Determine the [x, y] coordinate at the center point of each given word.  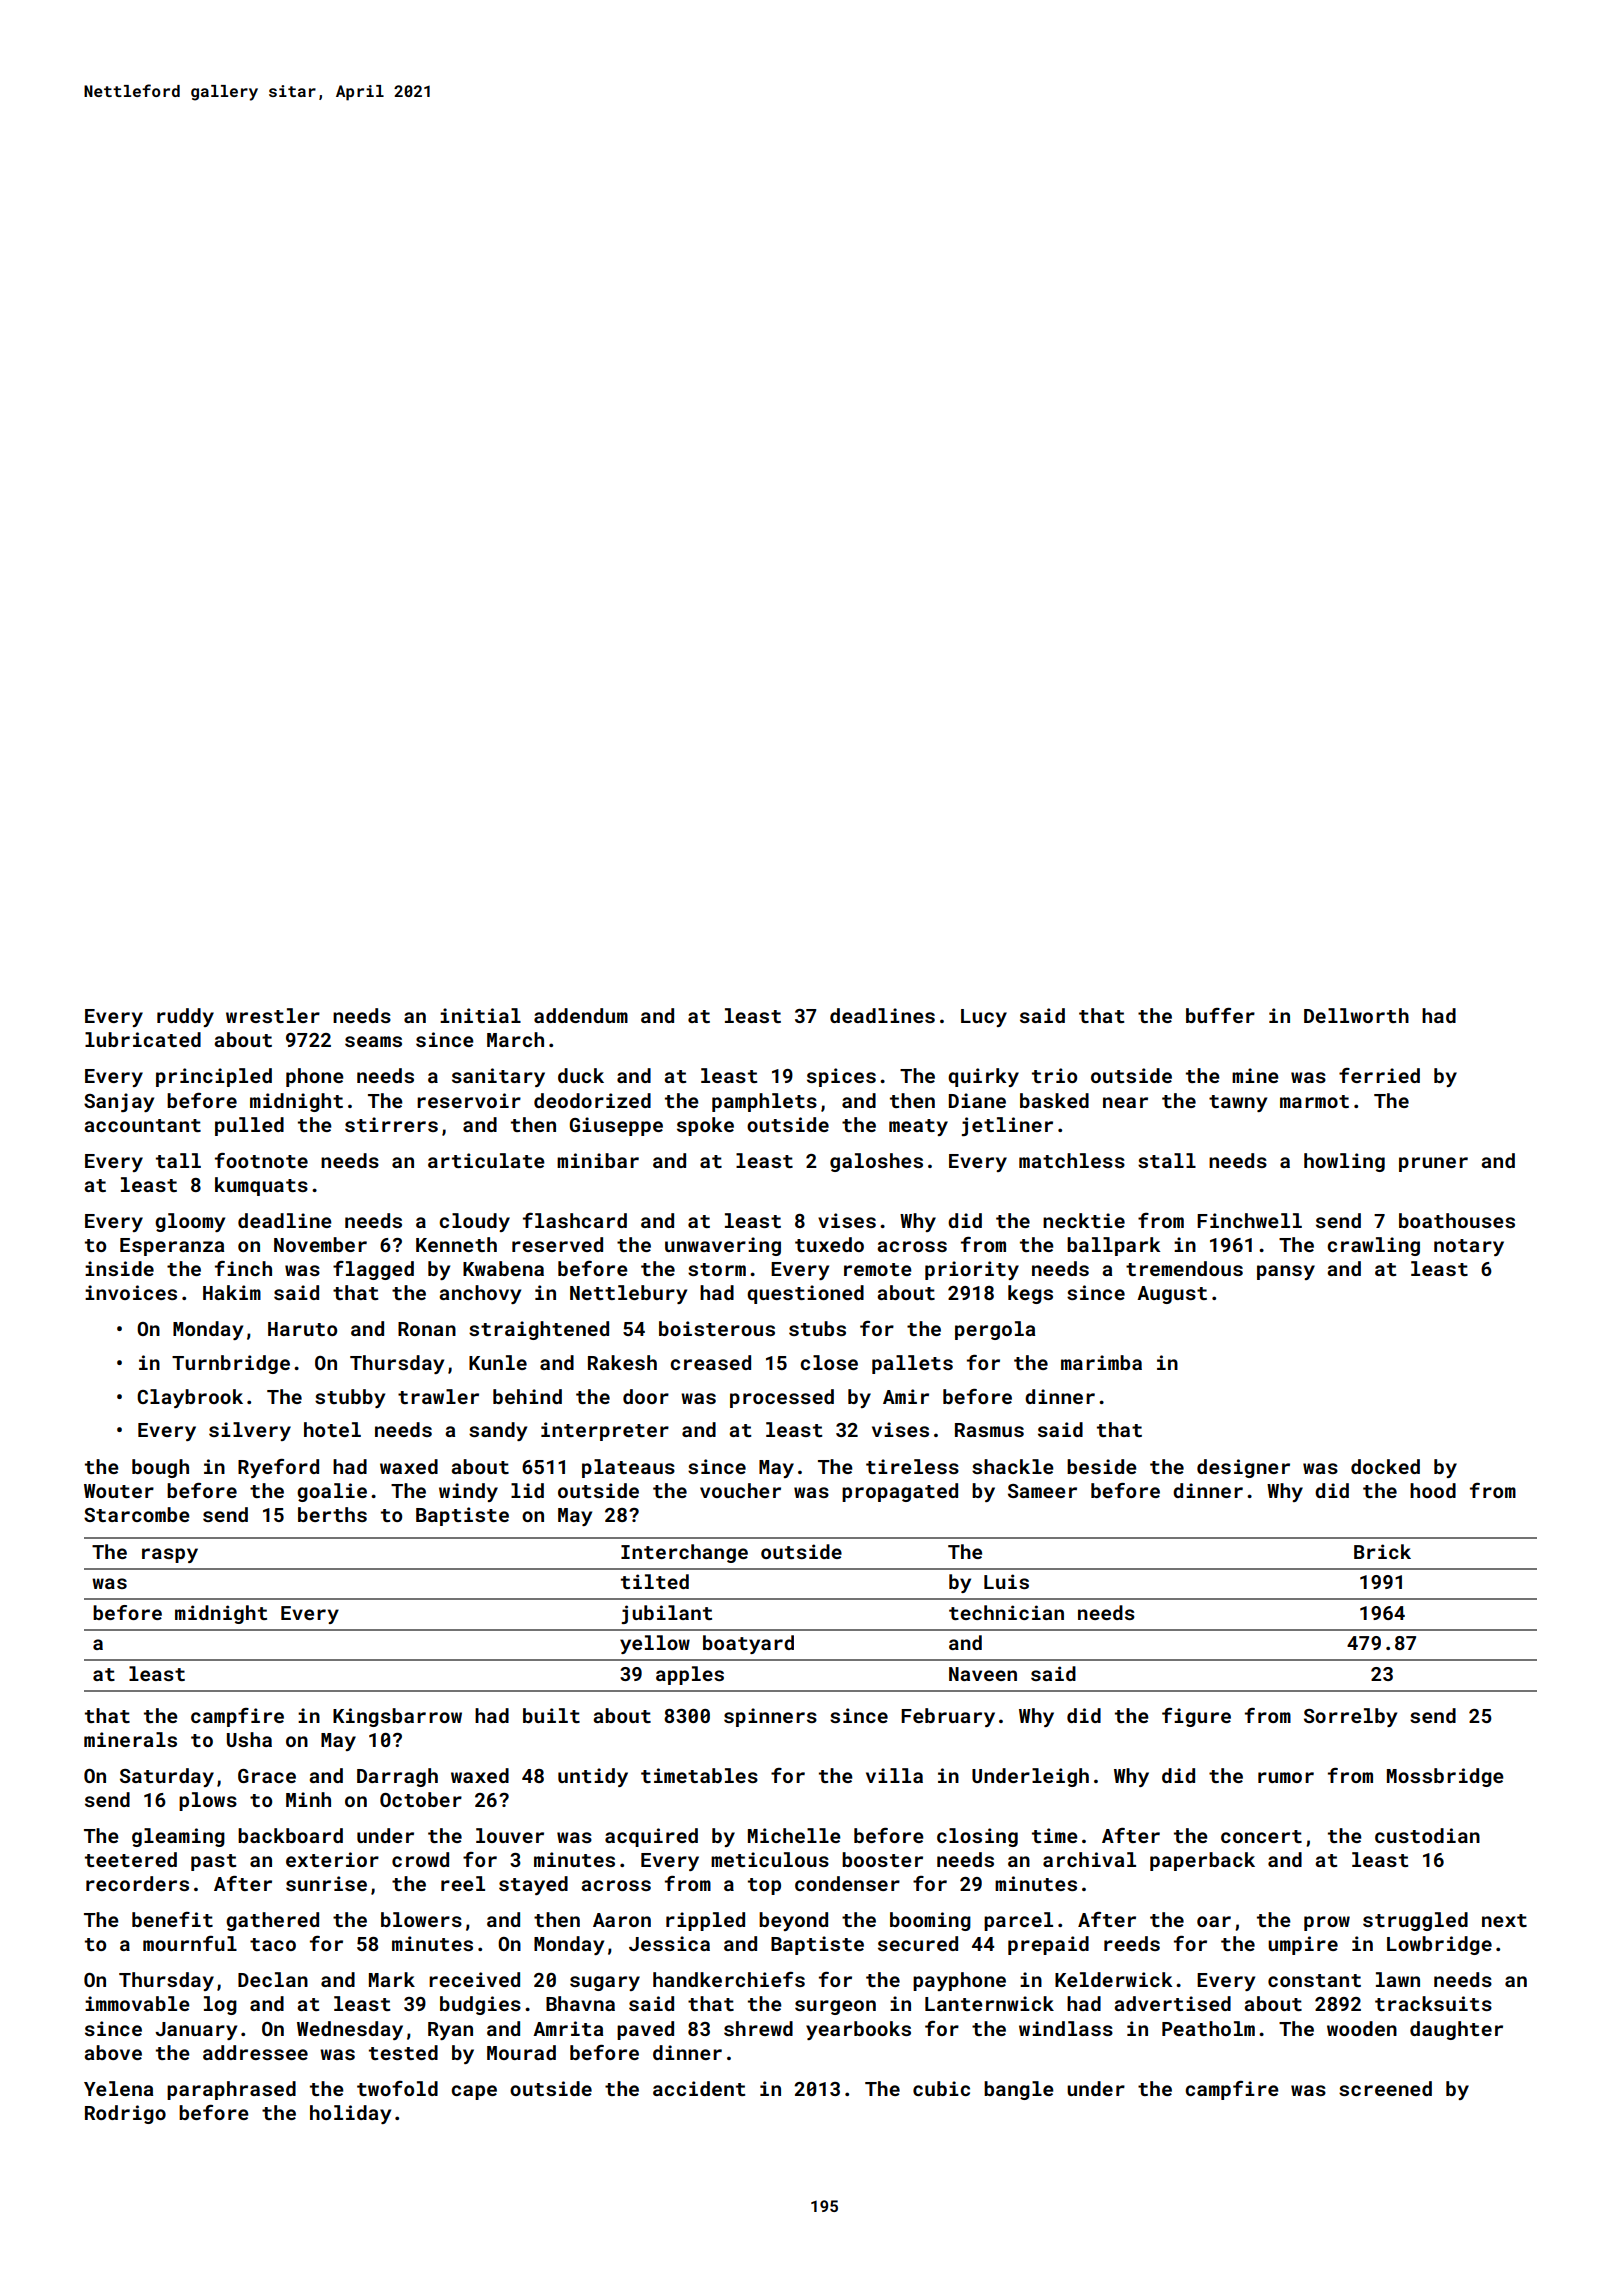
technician [1006, 1612]
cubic [941, 2088]
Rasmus [989, 1430]
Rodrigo [125, 2114]
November [320, 1244]
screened [1385, 2088]
